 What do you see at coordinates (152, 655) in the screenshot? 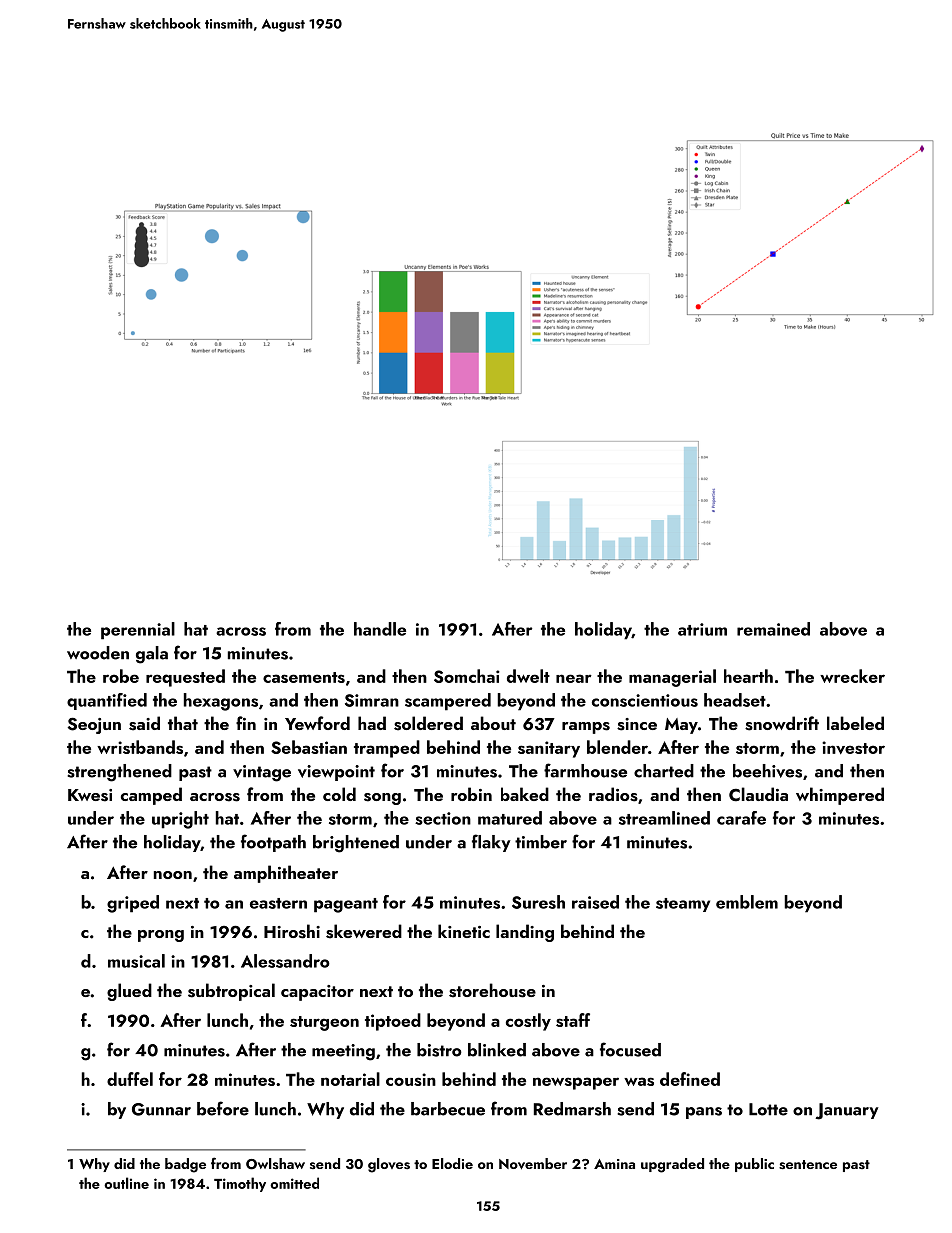
I see `gala` at bounding box center [152, 655].
